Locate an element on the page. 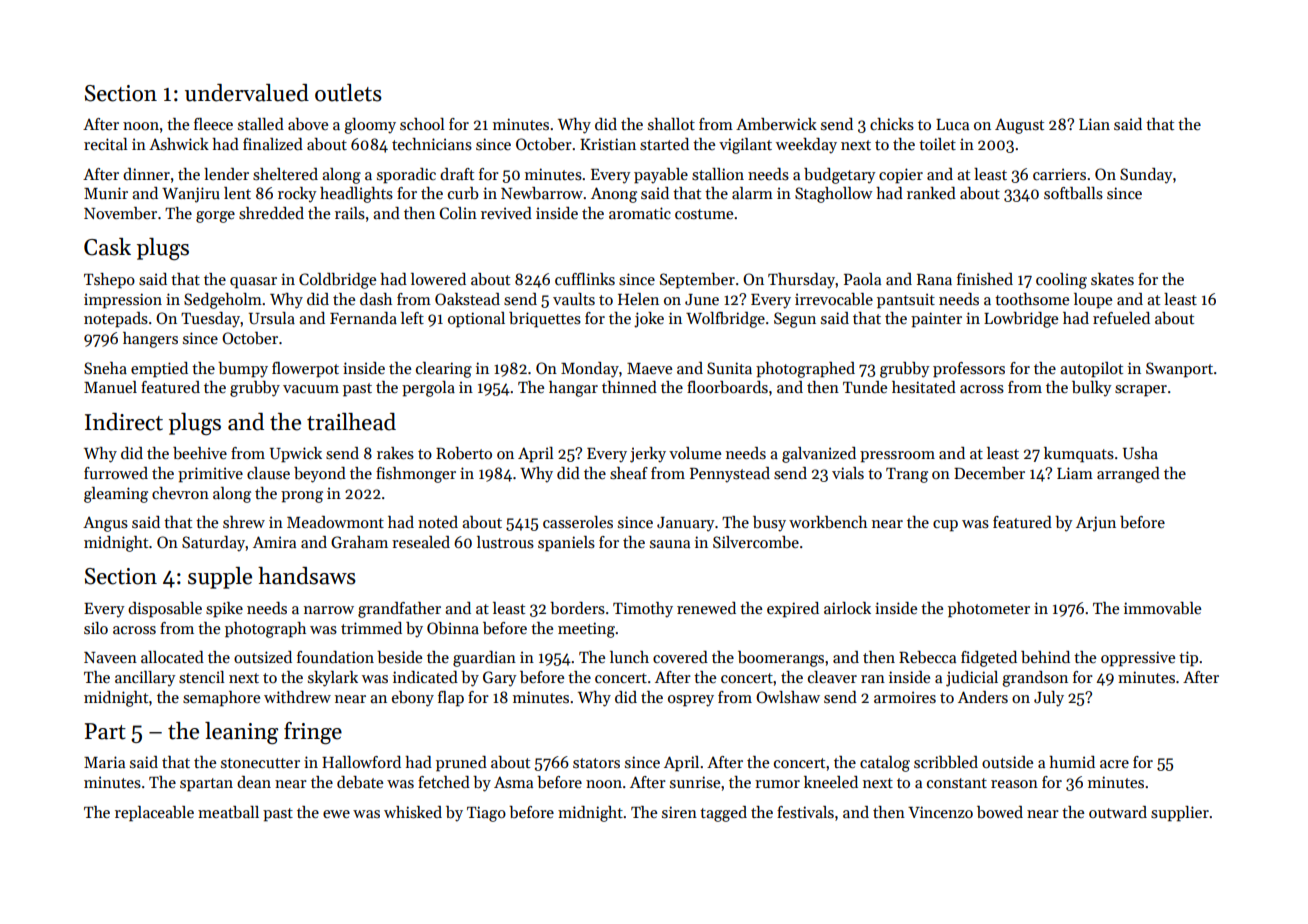  shallot is located at coordinates (671, 124).
